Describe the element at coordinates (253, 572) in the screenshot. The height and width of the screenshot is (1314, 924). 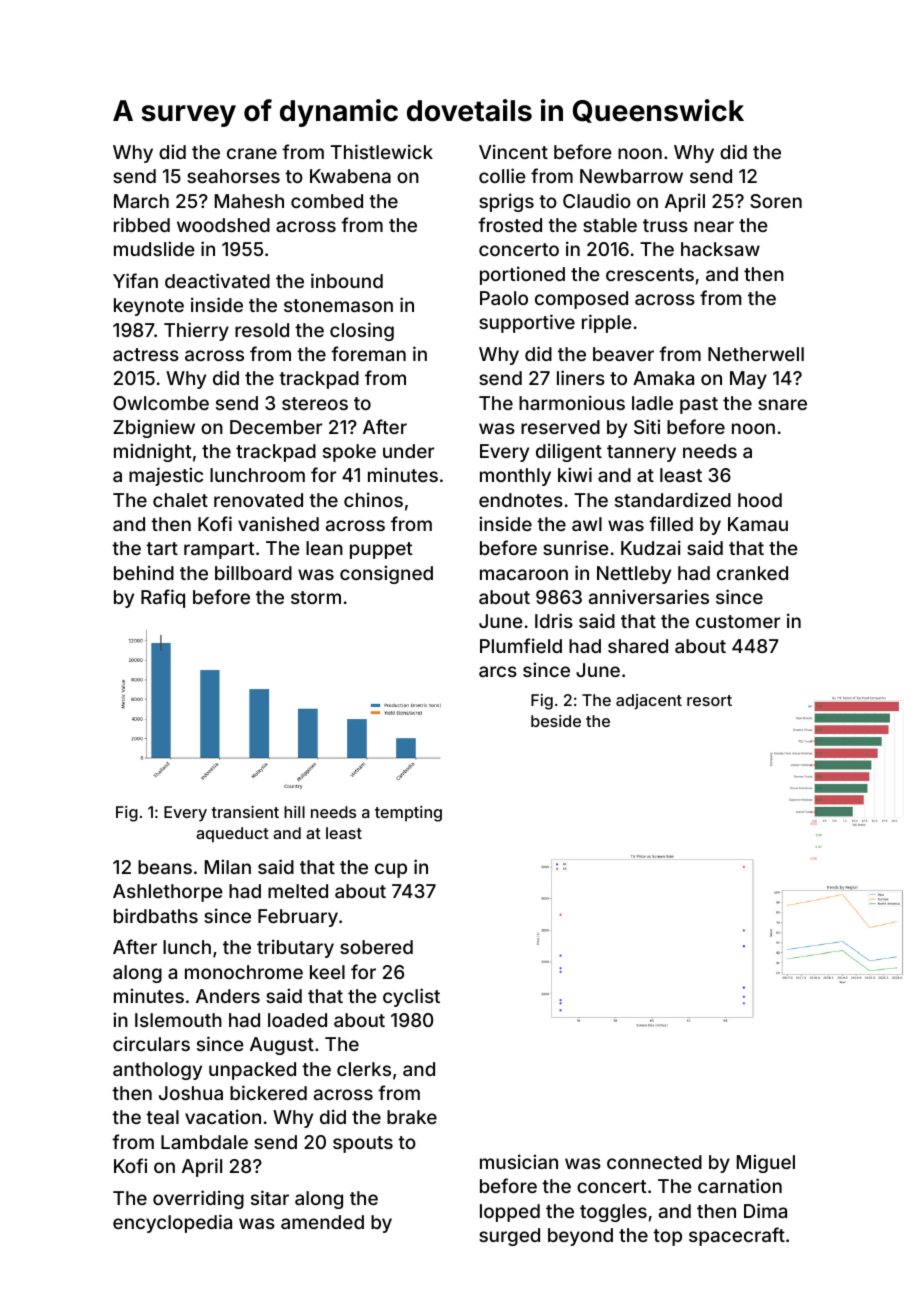
I see `billboard` at that location.
